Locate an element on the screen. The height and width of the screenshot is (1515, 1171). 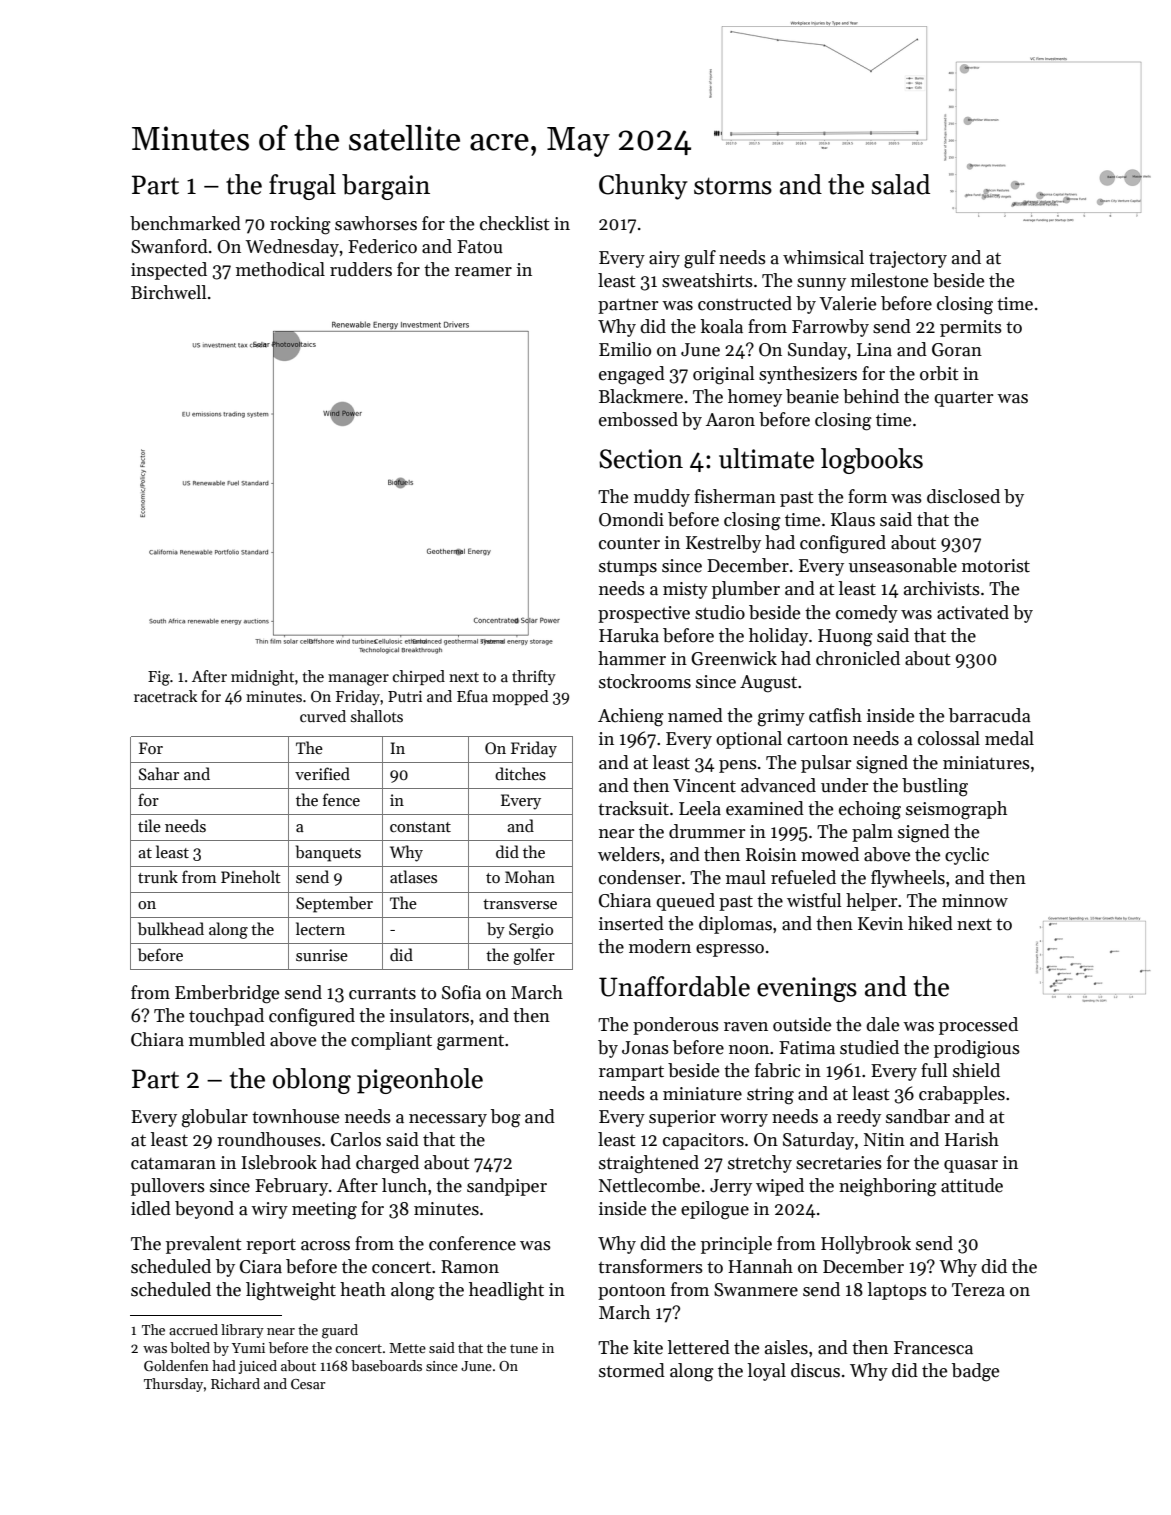
pulsar is located at coordinates (826, 764).
